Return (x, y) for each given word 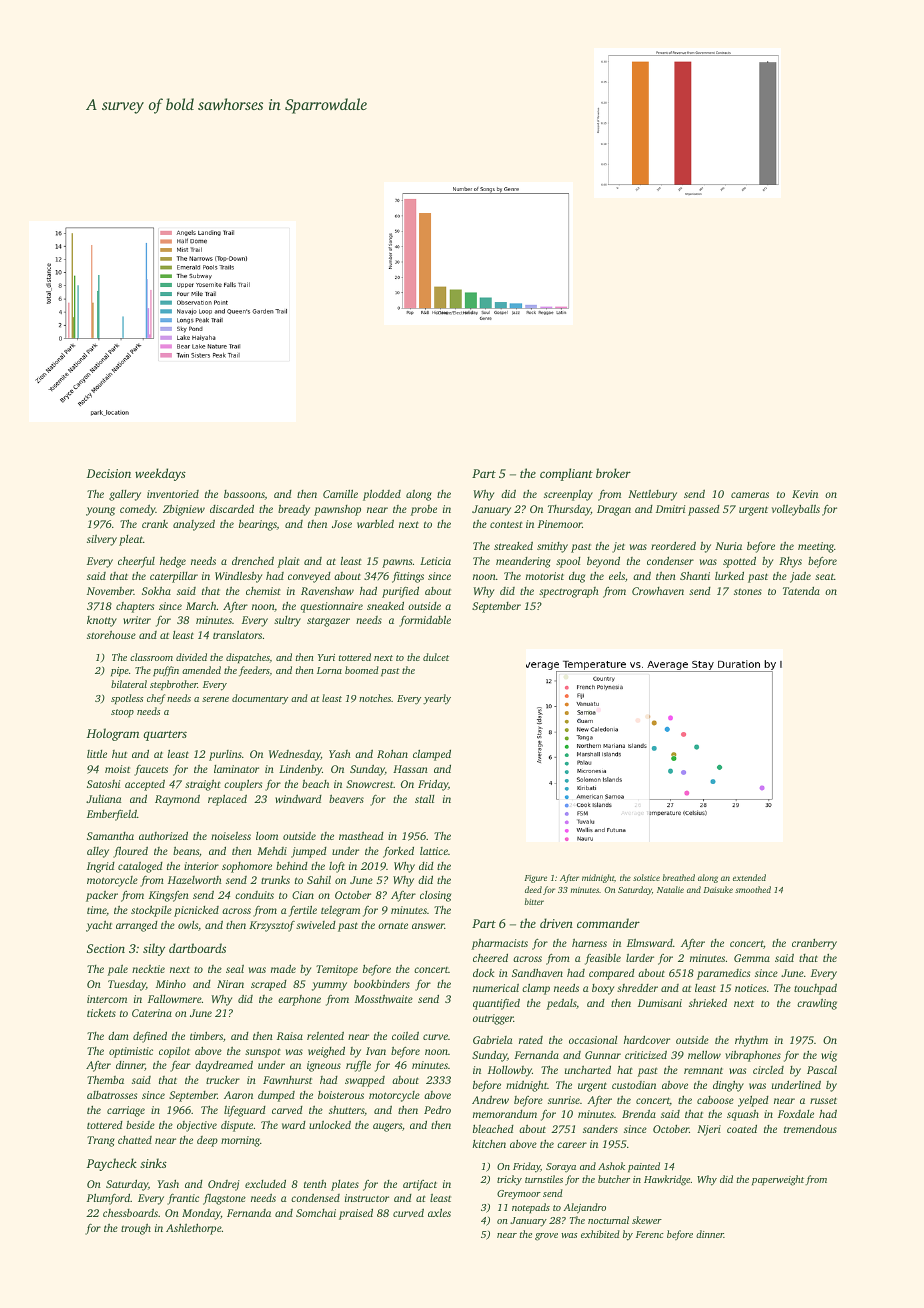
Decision (108, 473)
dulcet (436, 657)
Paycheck (111, 1164)
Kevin (805, 494)
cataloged (140, 867)
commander (608, 923)
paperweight (778, 1180)
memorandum (505, 1114)
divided (191, 657)
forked (398, 852)
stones (748, 591)
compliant (566, 474)
